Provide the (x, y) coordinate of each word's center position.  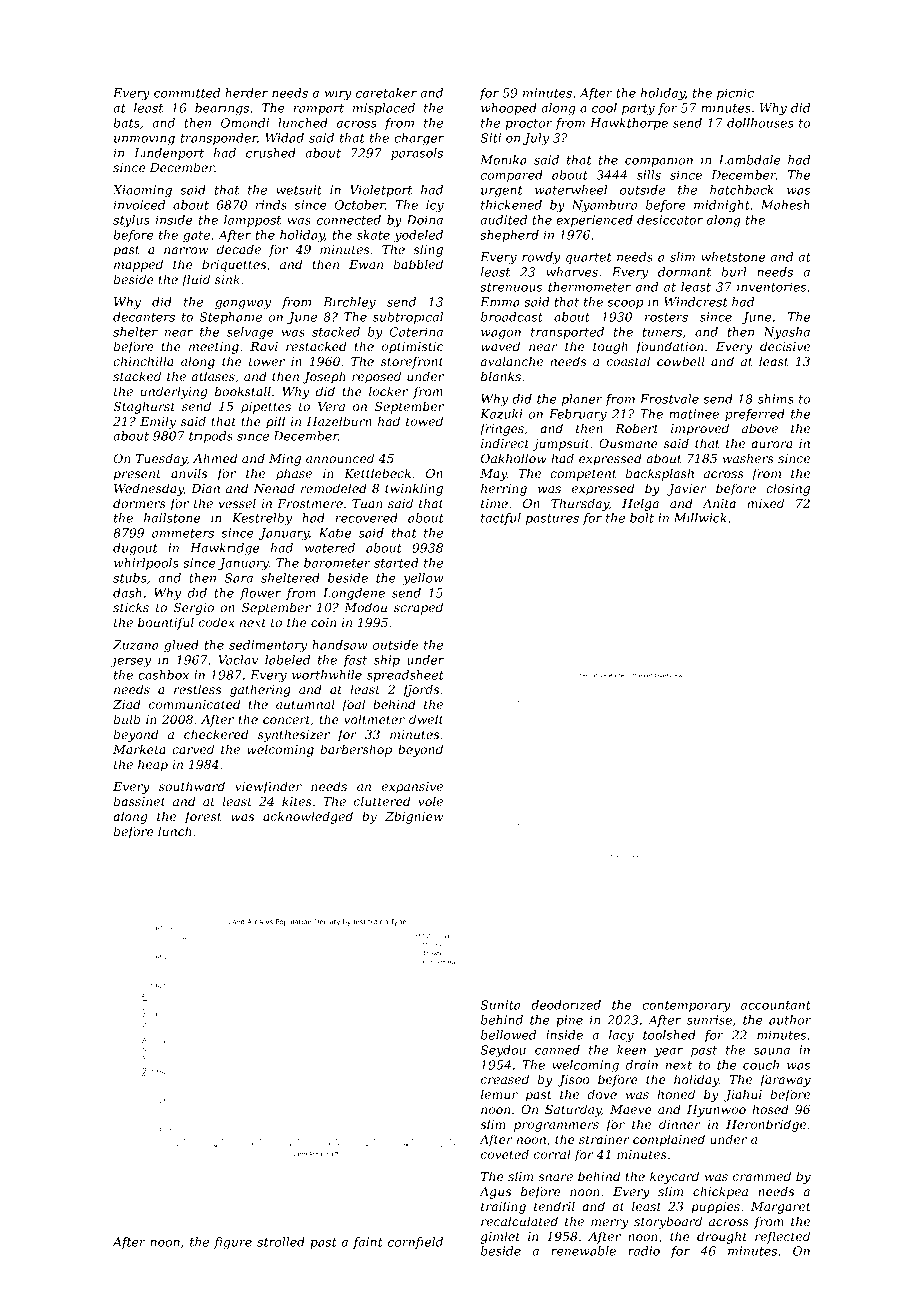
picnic (735, 94)
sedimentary (268, 646)
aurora (772, 444)
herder (246, 93)
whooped (509, 109)
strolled (281, 1242)
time (494, 503)
